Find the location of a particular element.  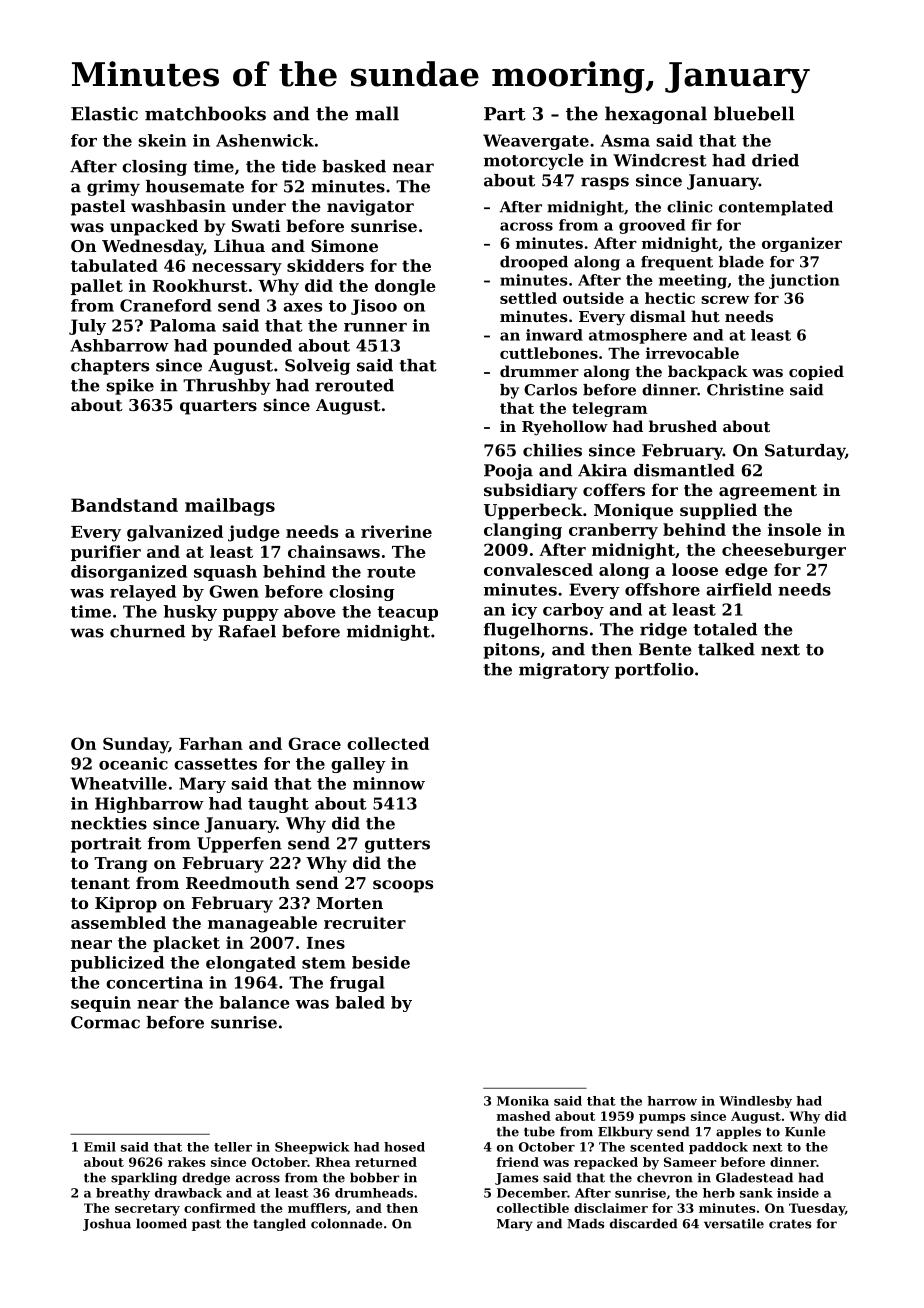

harrow is located at coordinates (672, 1101).
